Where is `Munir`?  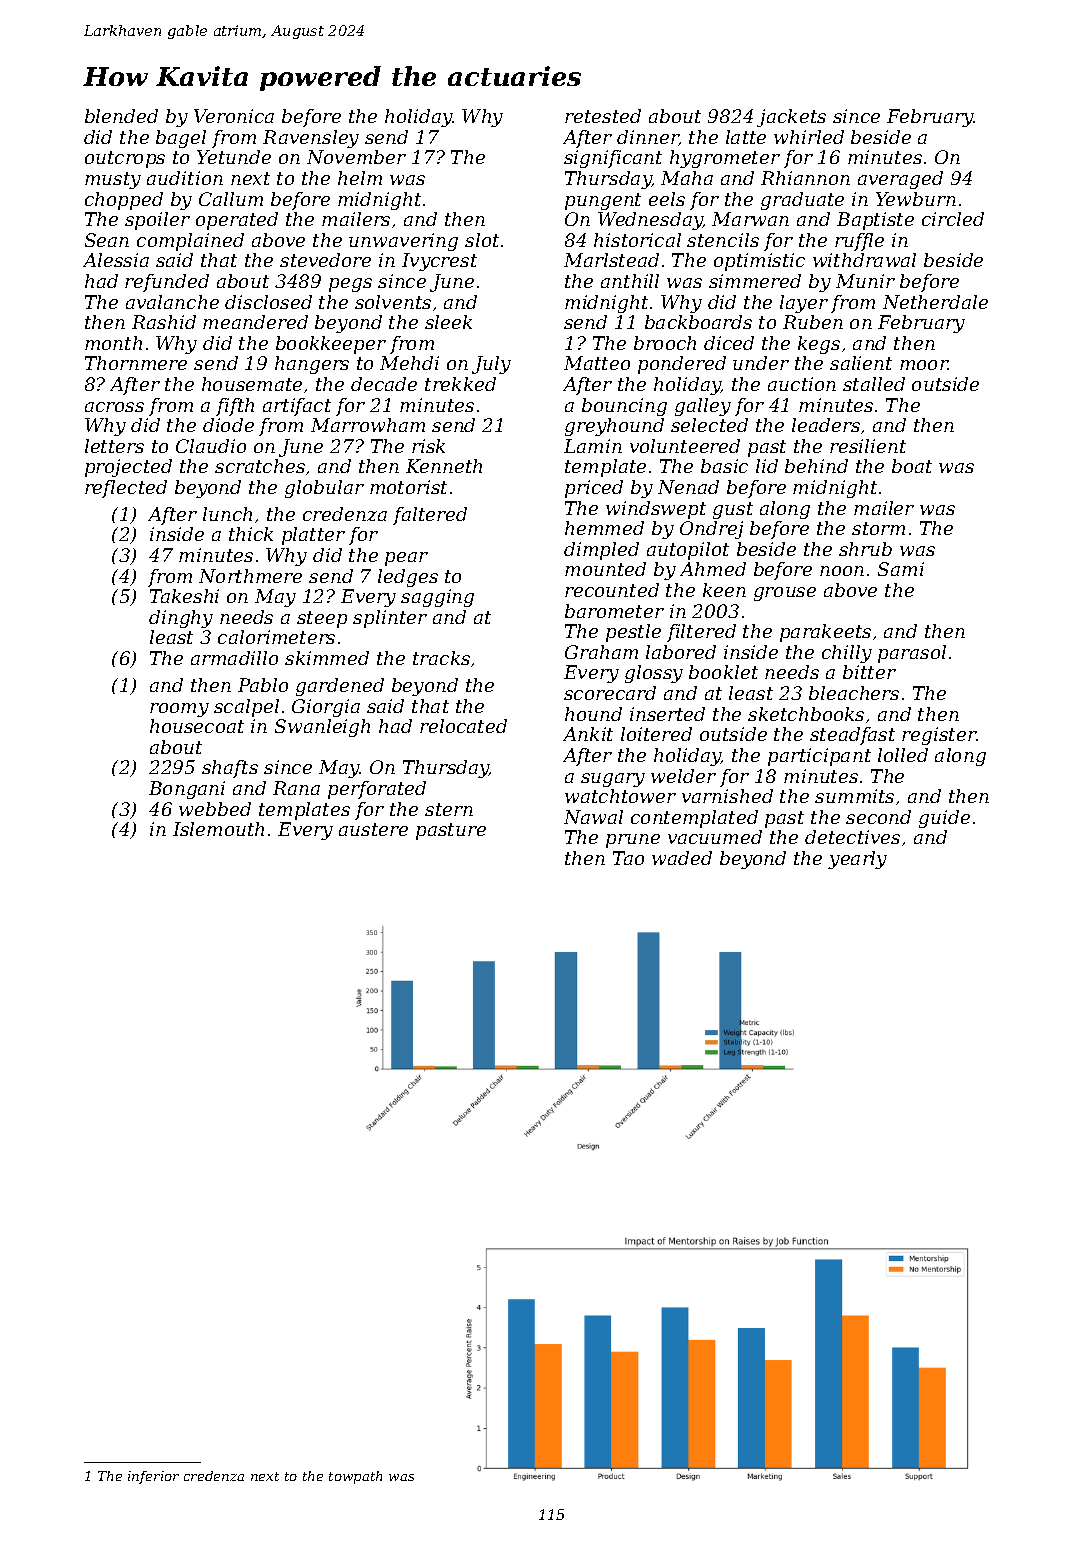
Munir is located at coordinates (865, 281).
